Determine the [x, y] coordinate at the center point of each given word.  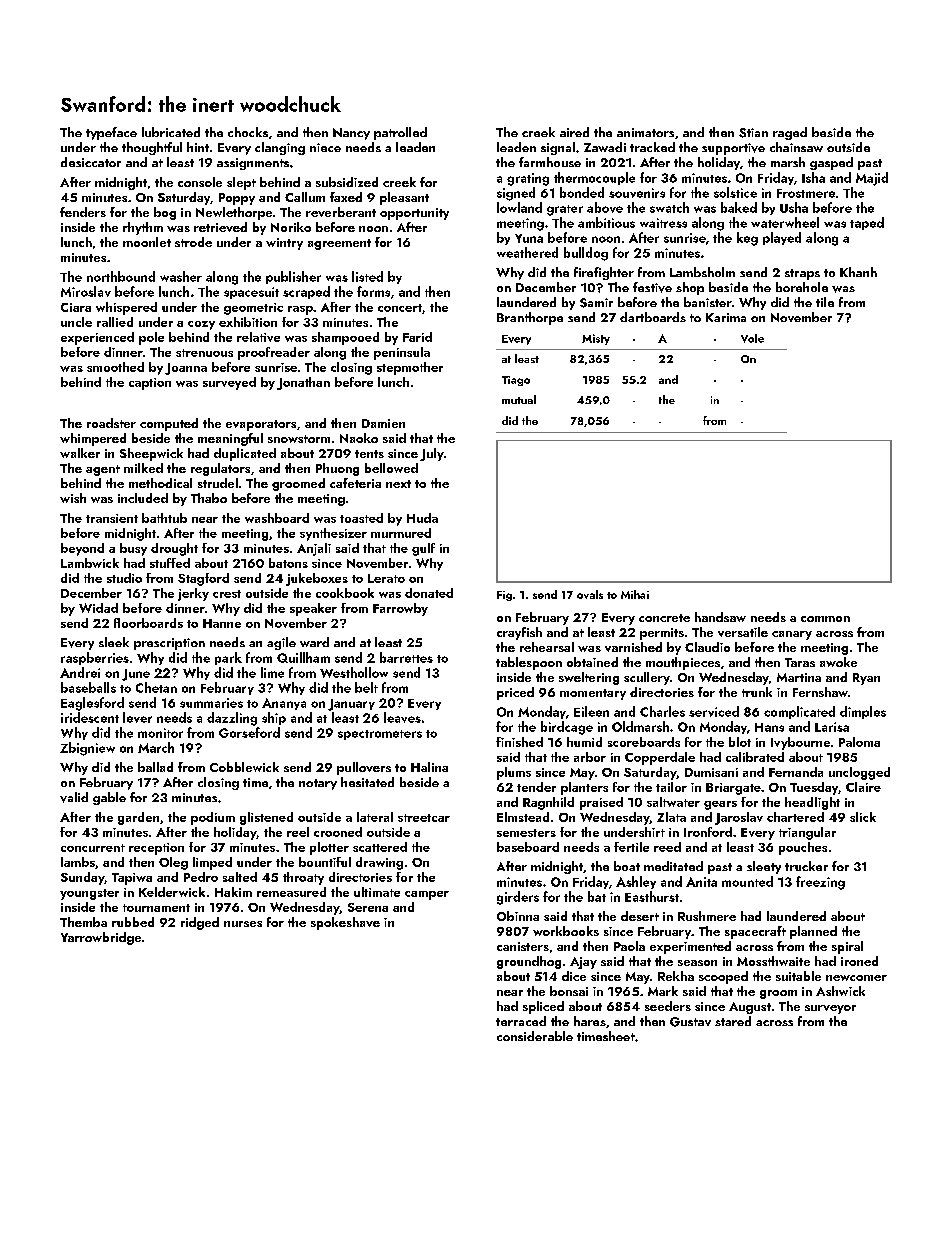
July [432, 454]
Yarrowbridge [101, 938]
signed [516, 194]
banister [708, 302]
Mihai [635, 594]
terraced [521, 1021]
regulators [220, 469]
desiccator [91, 162]
